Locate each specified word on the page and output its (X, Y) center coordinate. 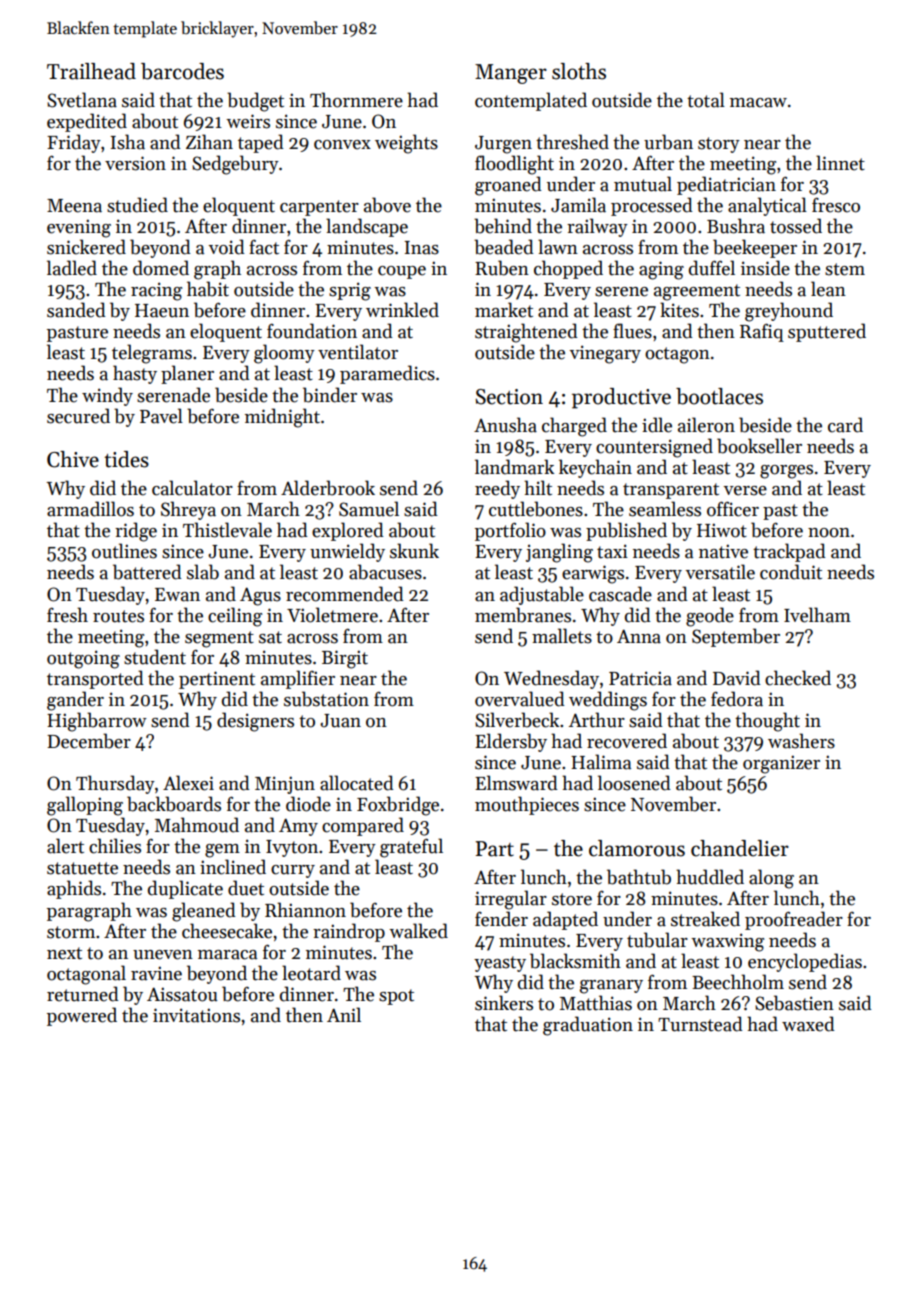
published (626, 531)
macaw (758, 103)
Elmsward (516, 783)
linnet (840, 163)
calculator (192, 488)
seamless (665, 509)
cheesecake (227, 931)
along (771, 879)
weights (406, 144)
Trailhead (91, 71)
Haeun (162, 311)
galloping (85, 806)
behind (503, 226)
